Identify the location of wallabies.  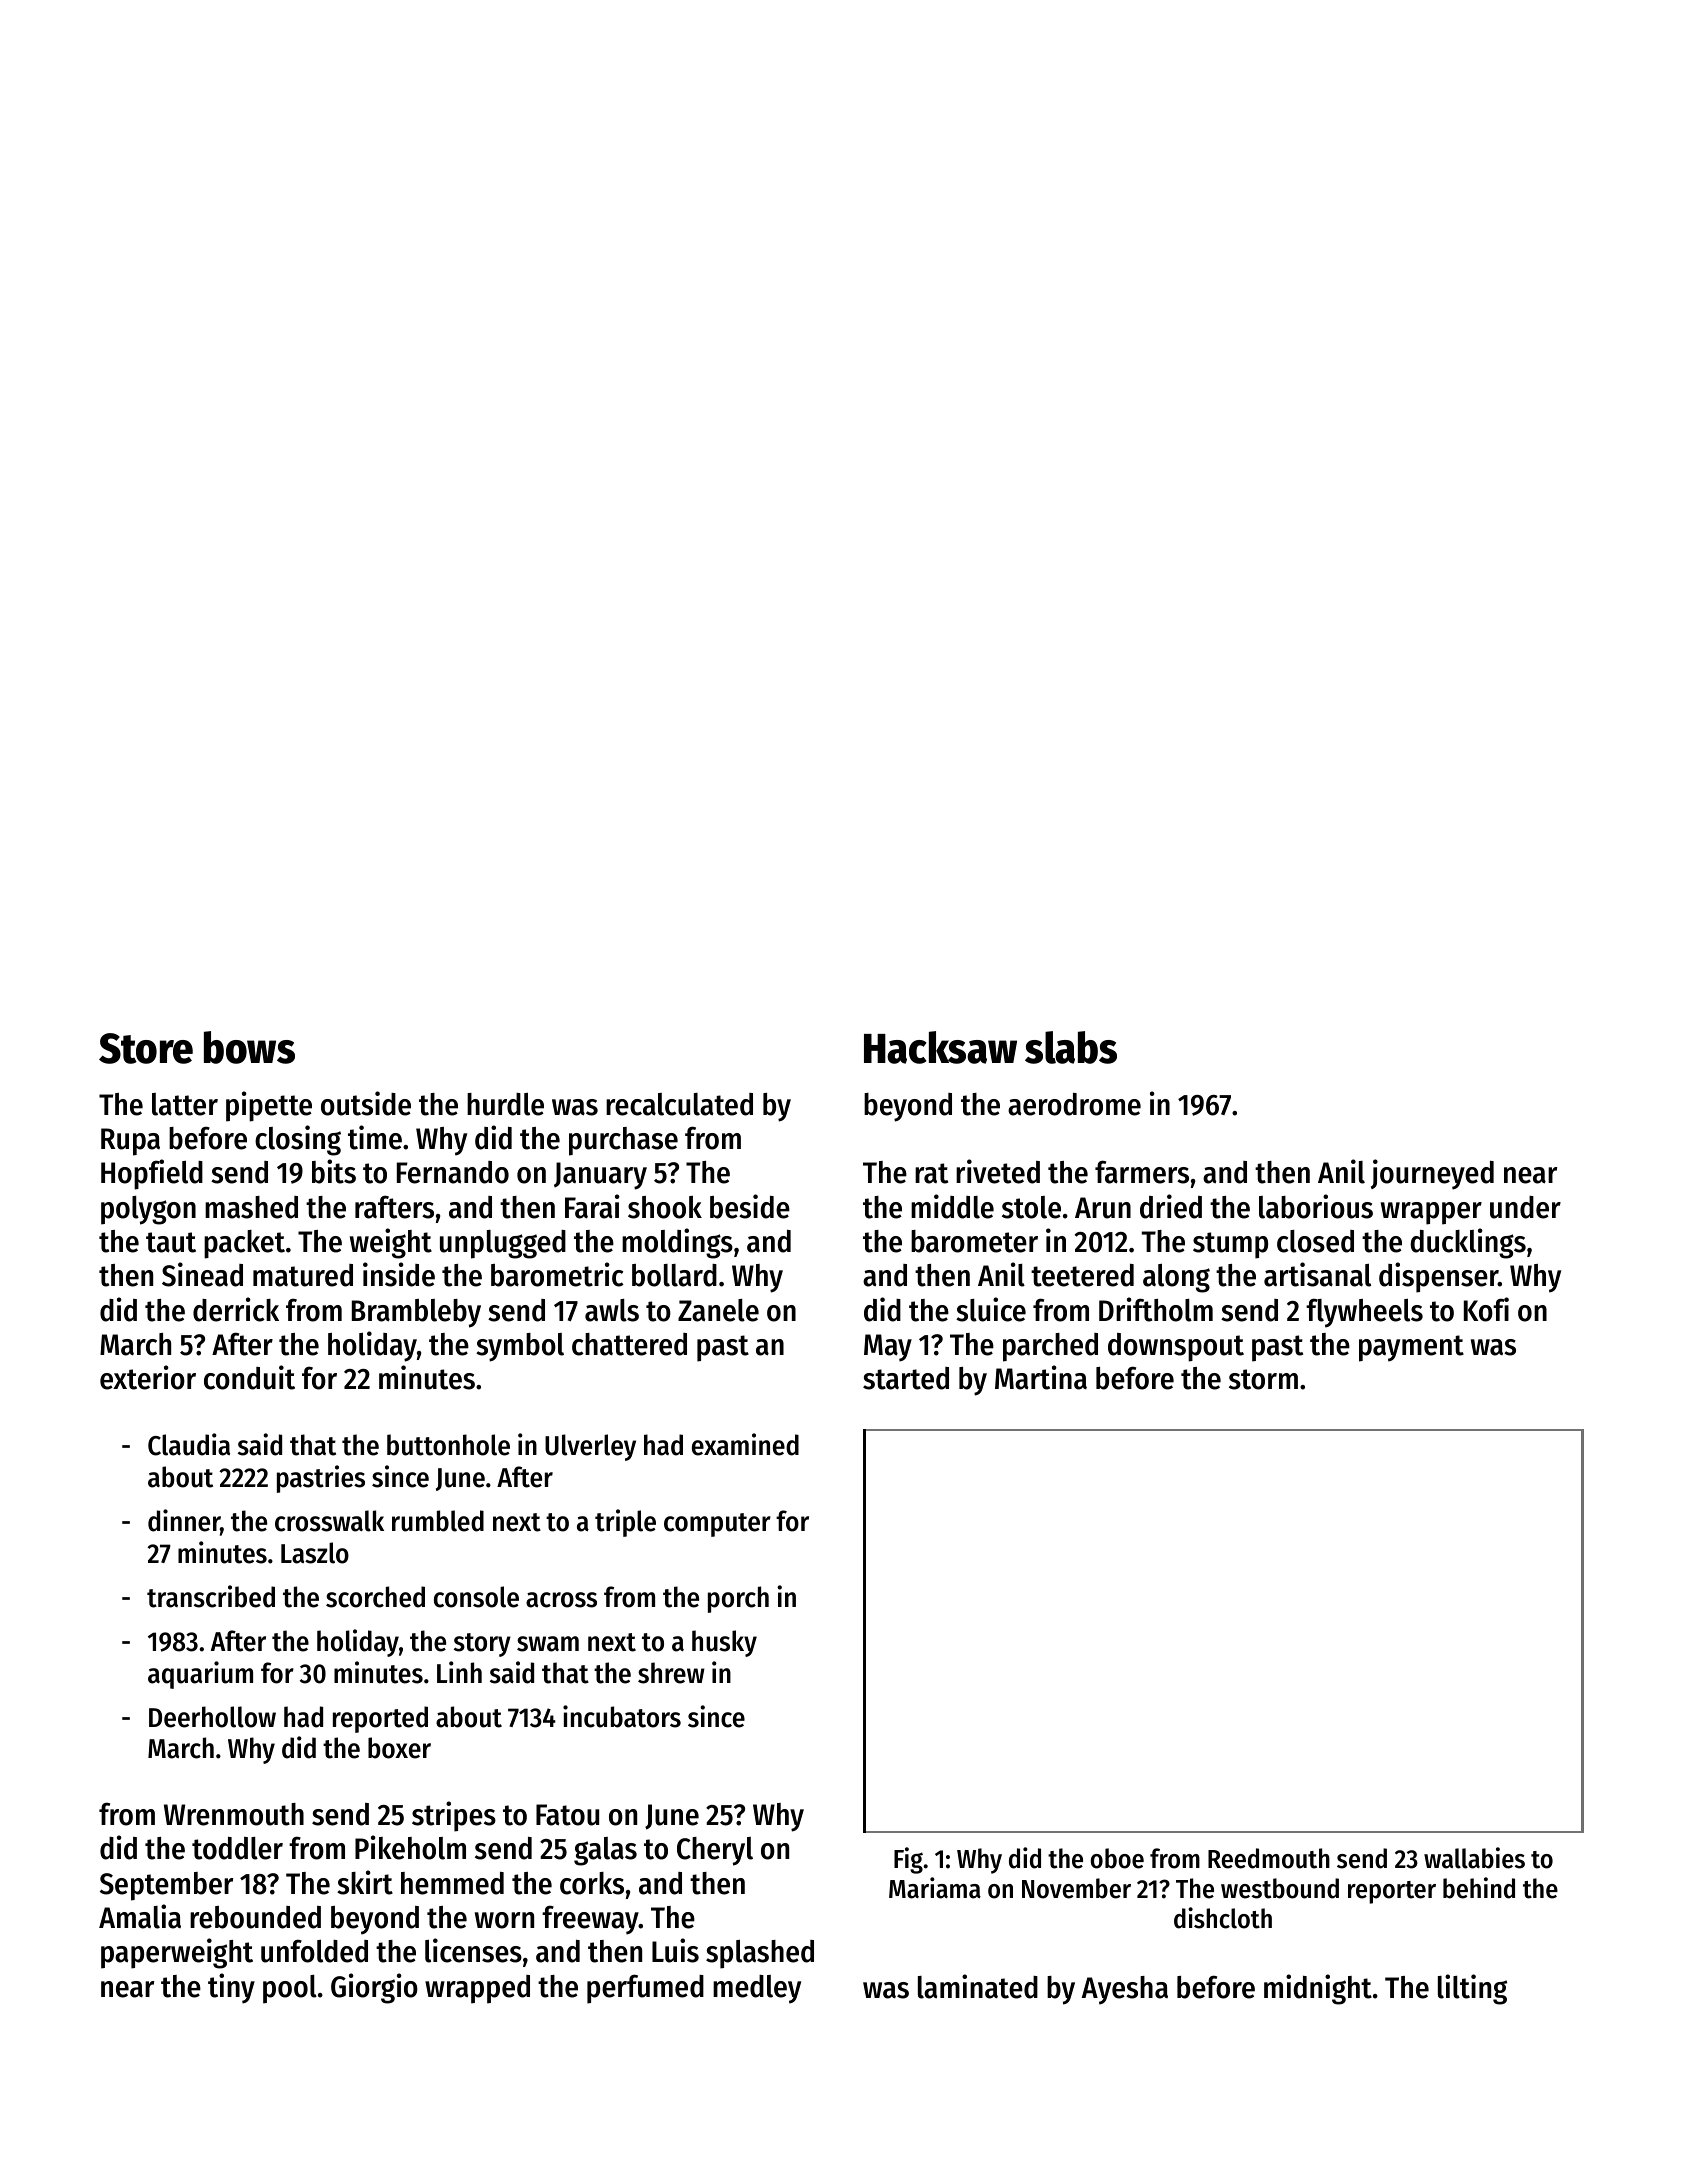
(1474, 1858).
